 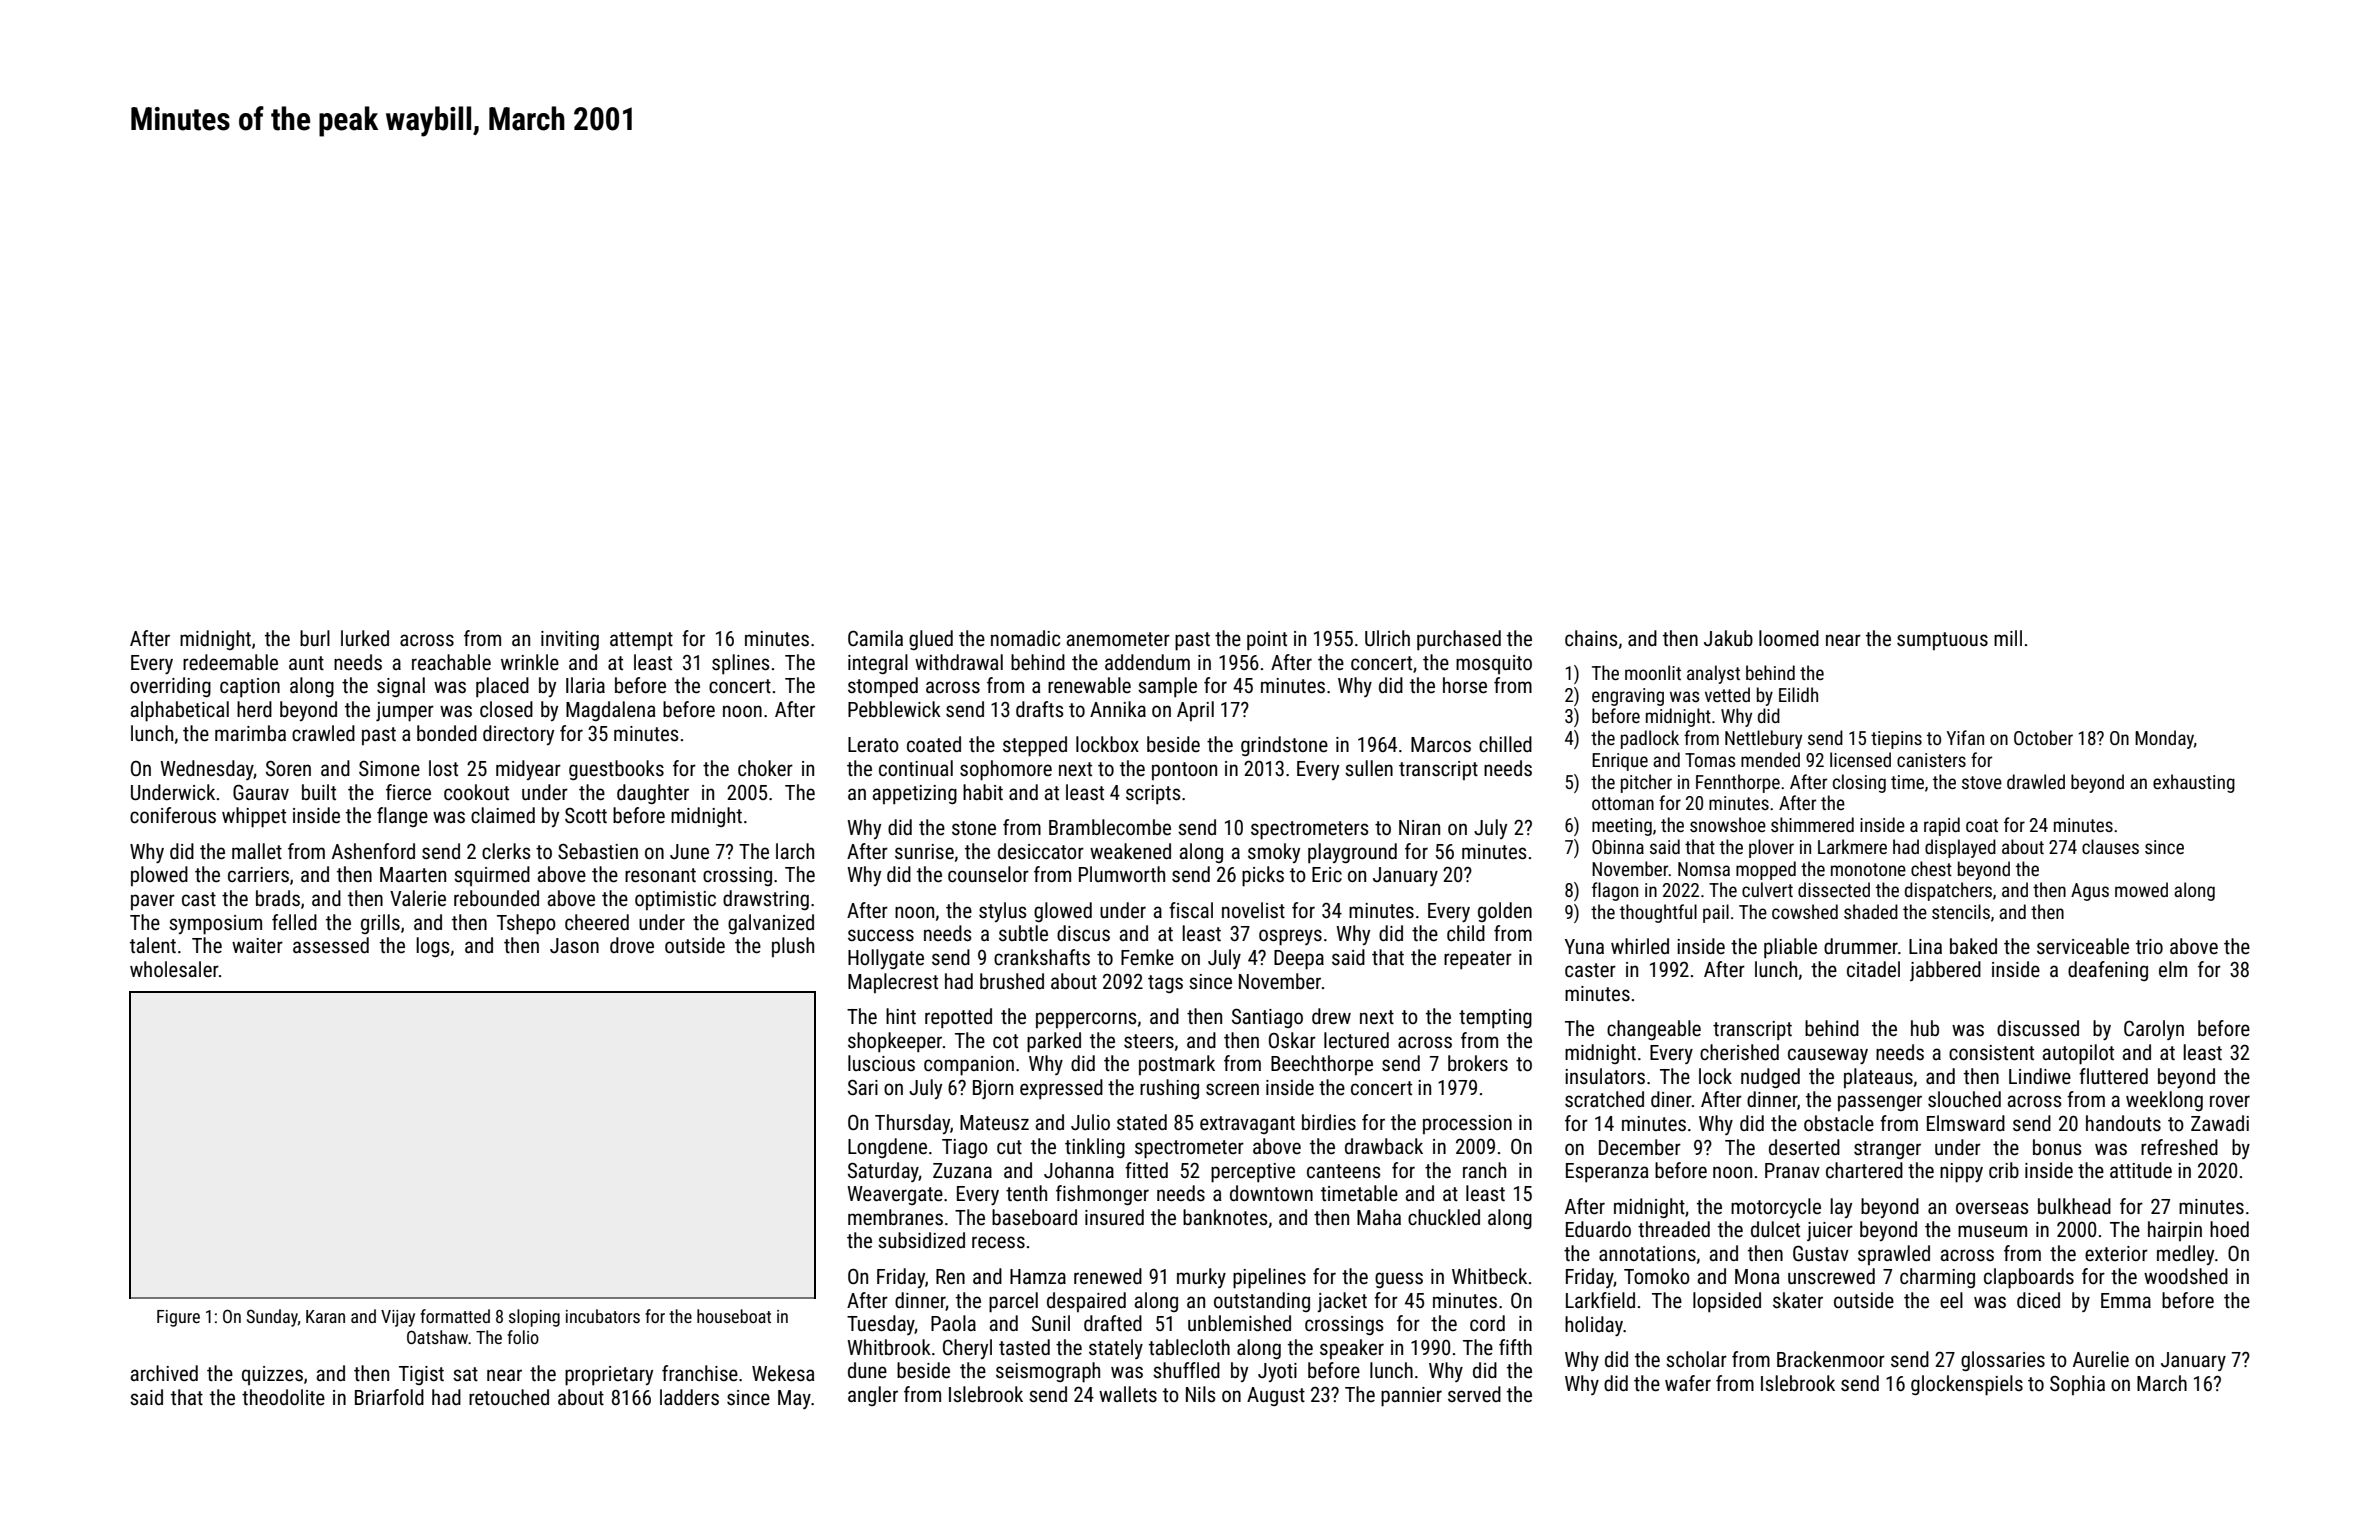 What do you see at coordinates (178, 1318) in the page?
I see `Figure` at bounding box center [178, 1318].
